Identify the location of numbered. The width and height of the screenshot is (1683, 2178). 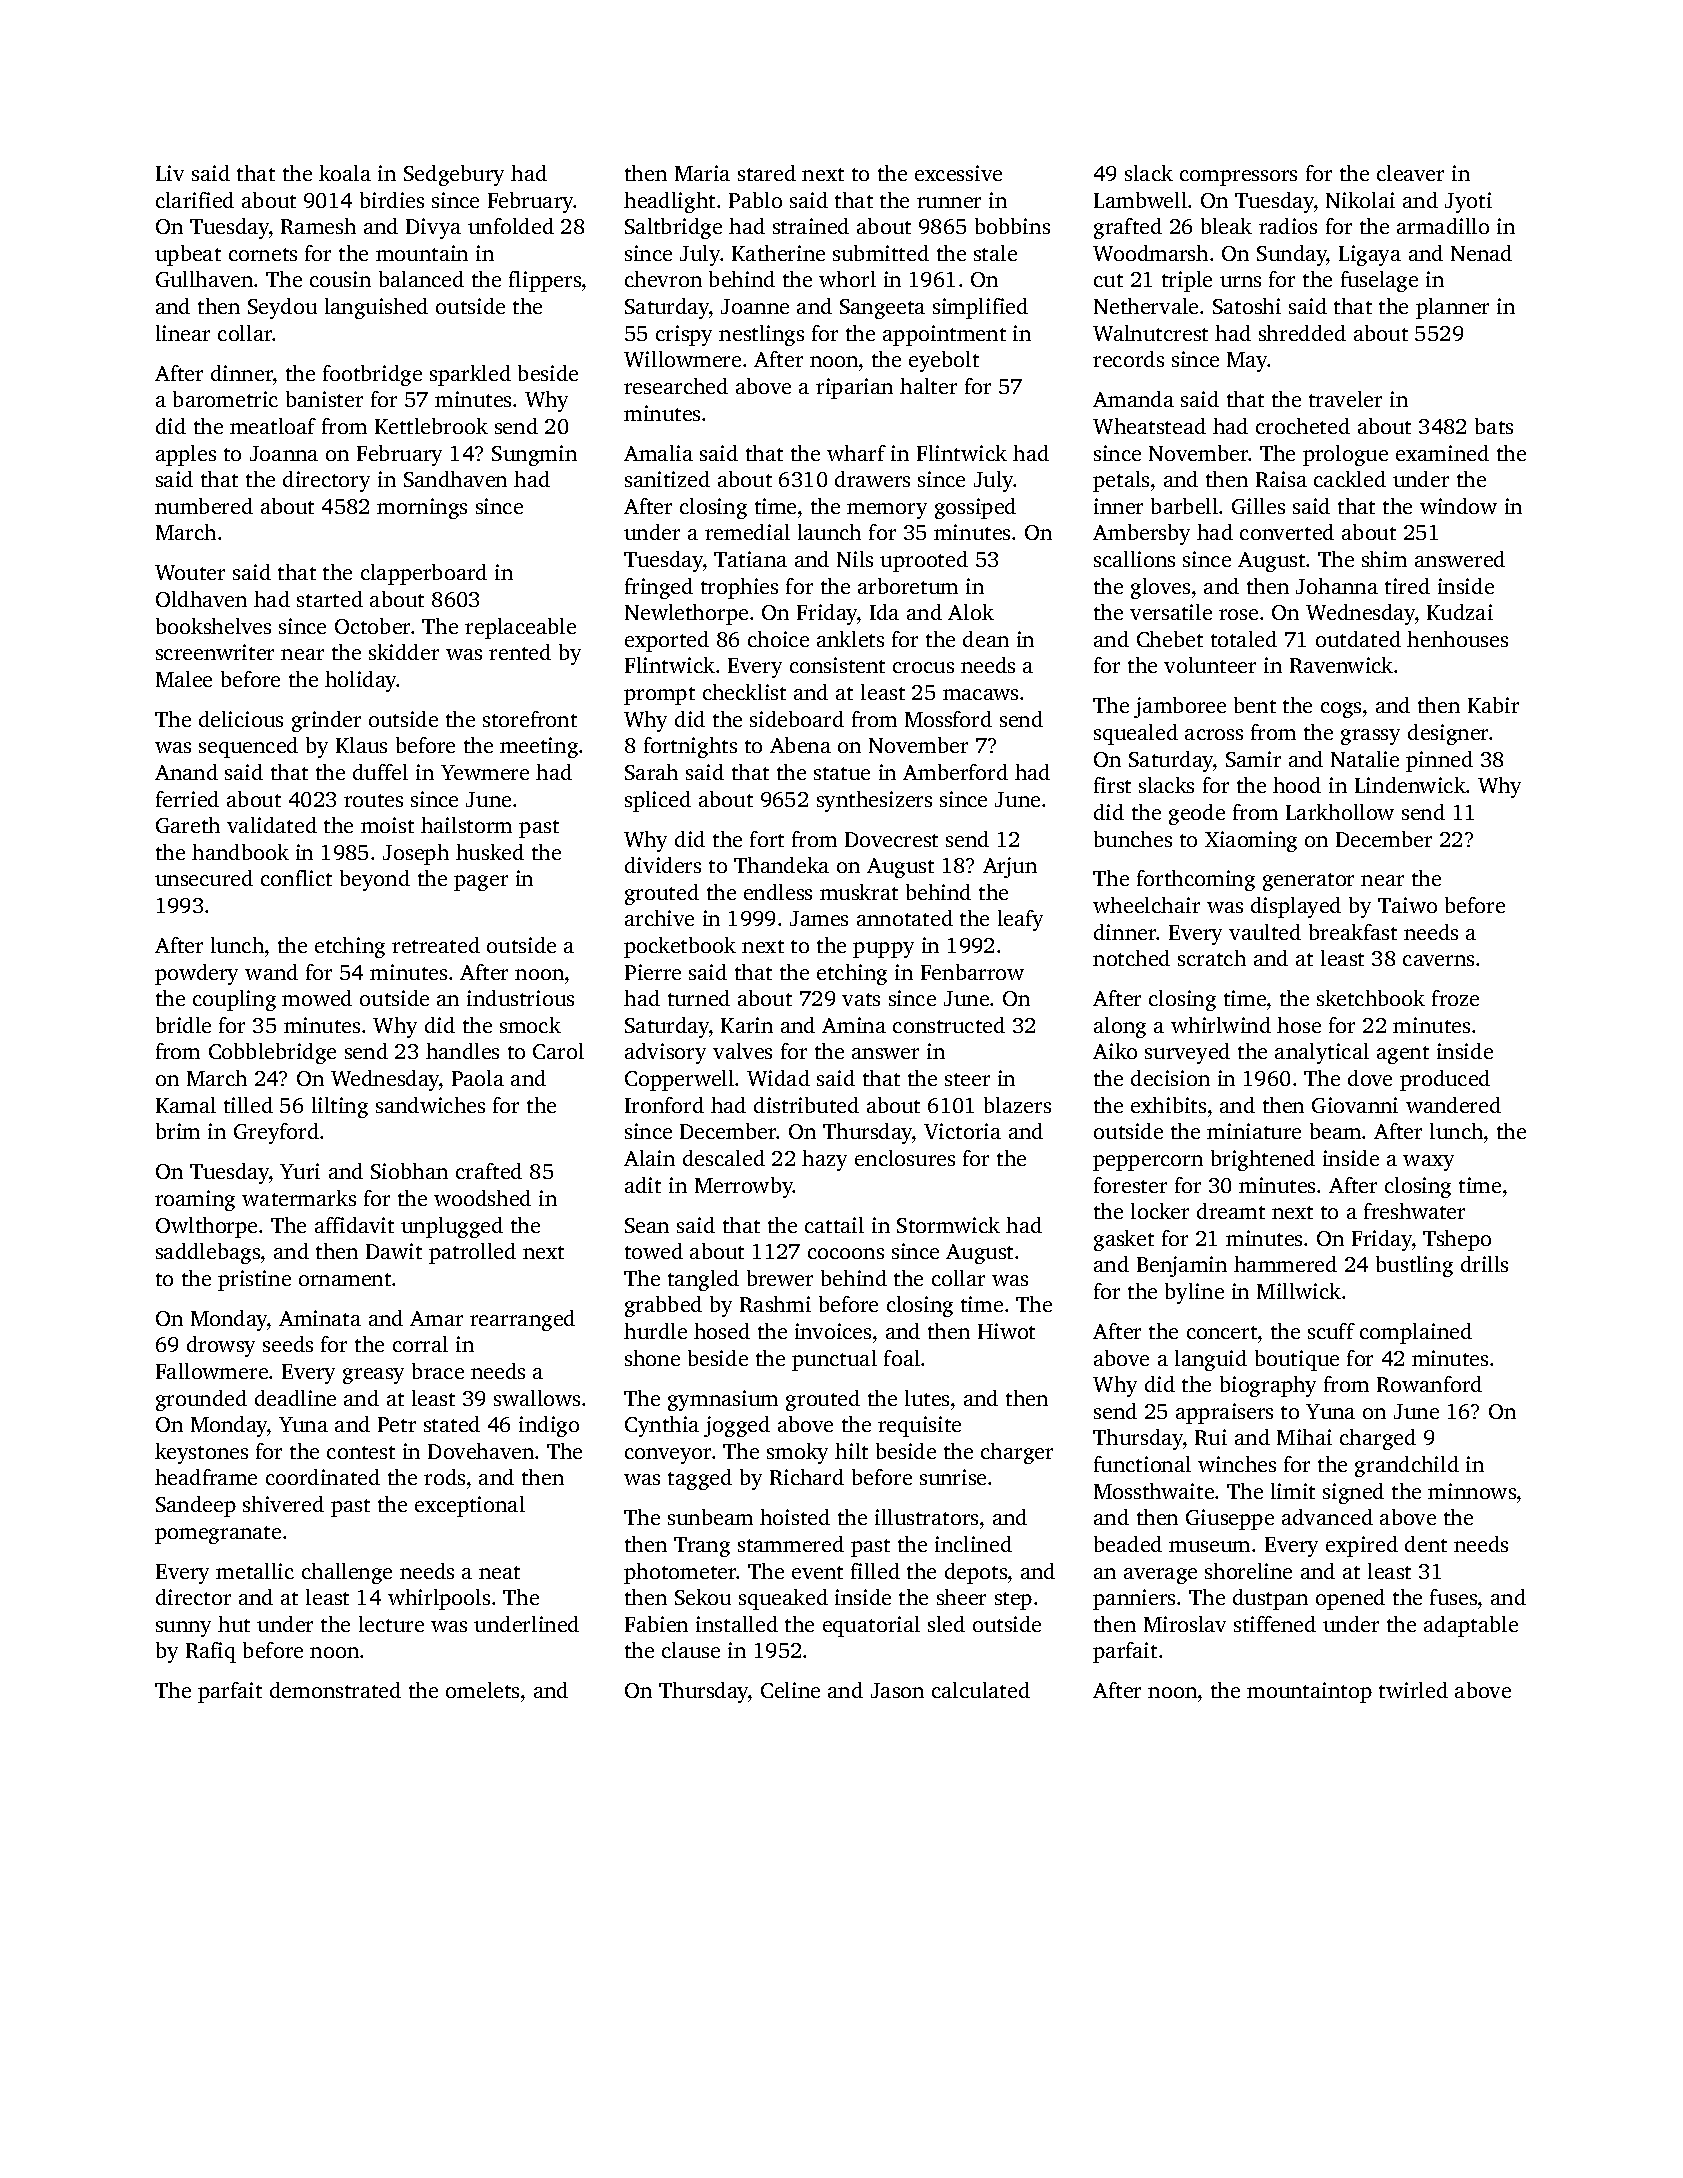
(204, 506).
